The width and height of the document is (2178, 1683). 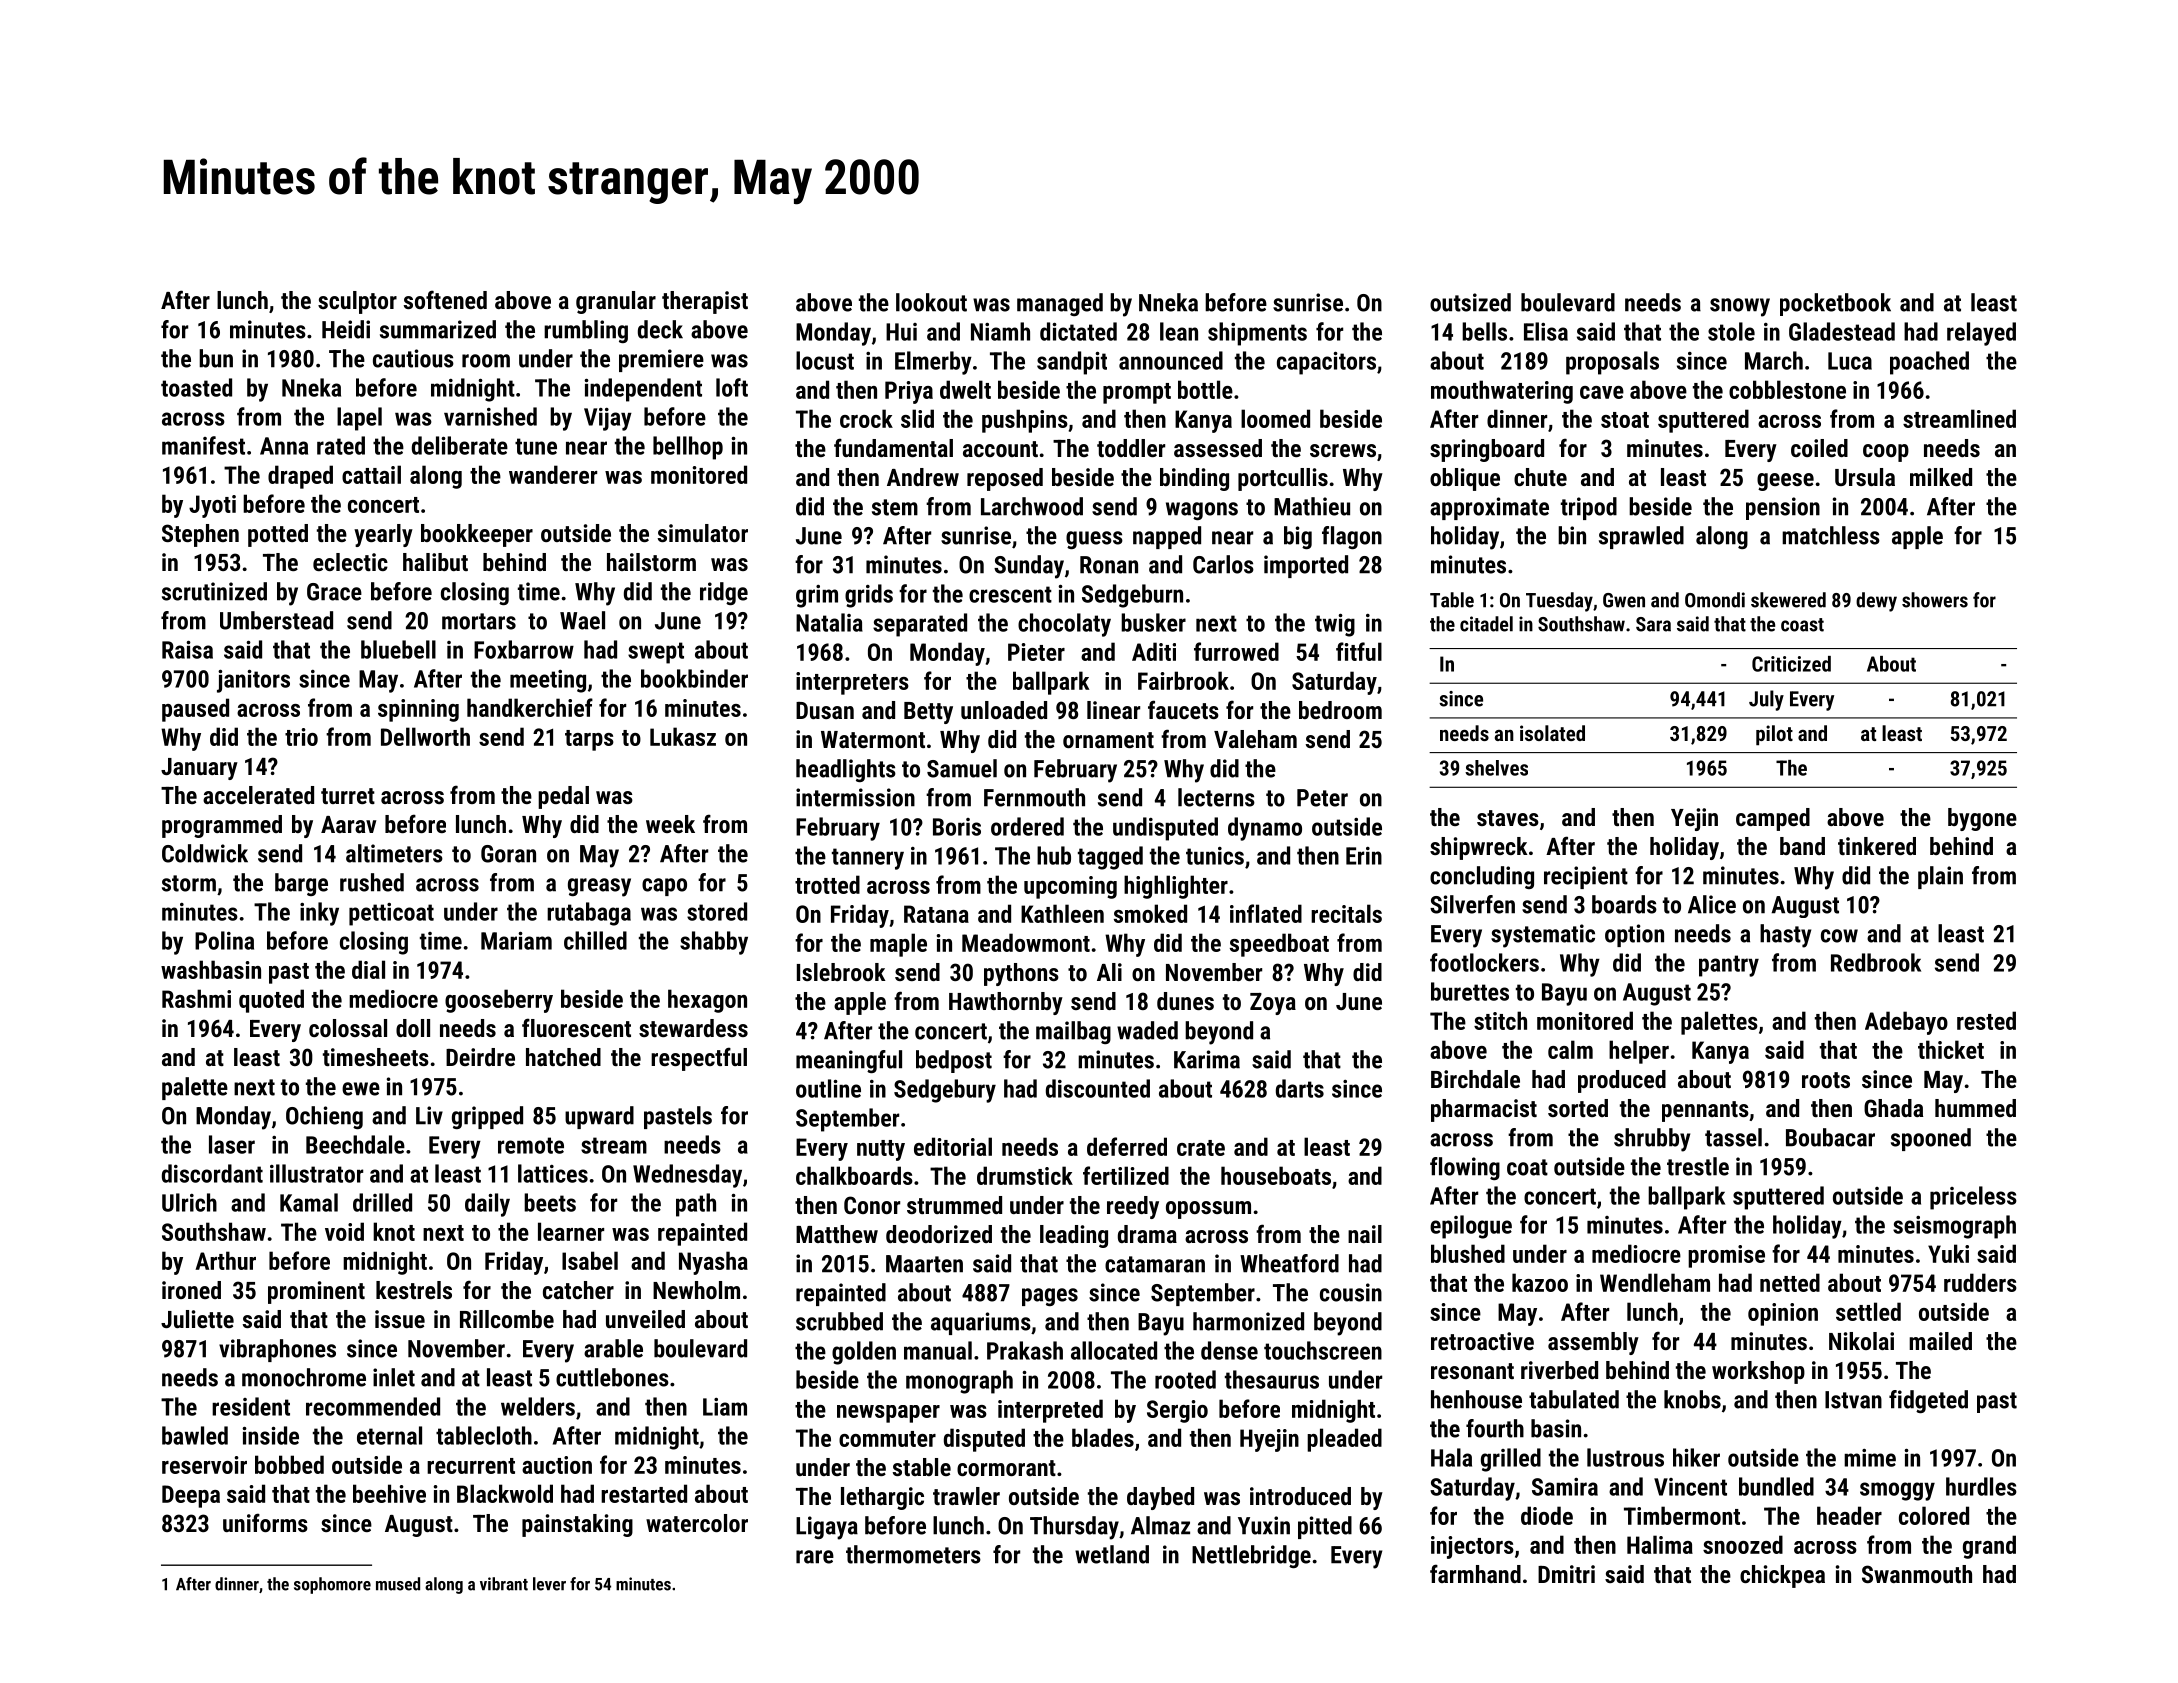 What do you see at coordinates (1782, 1576) in the document?
I see `chickpea` at bounding box center [1782, 1576].
